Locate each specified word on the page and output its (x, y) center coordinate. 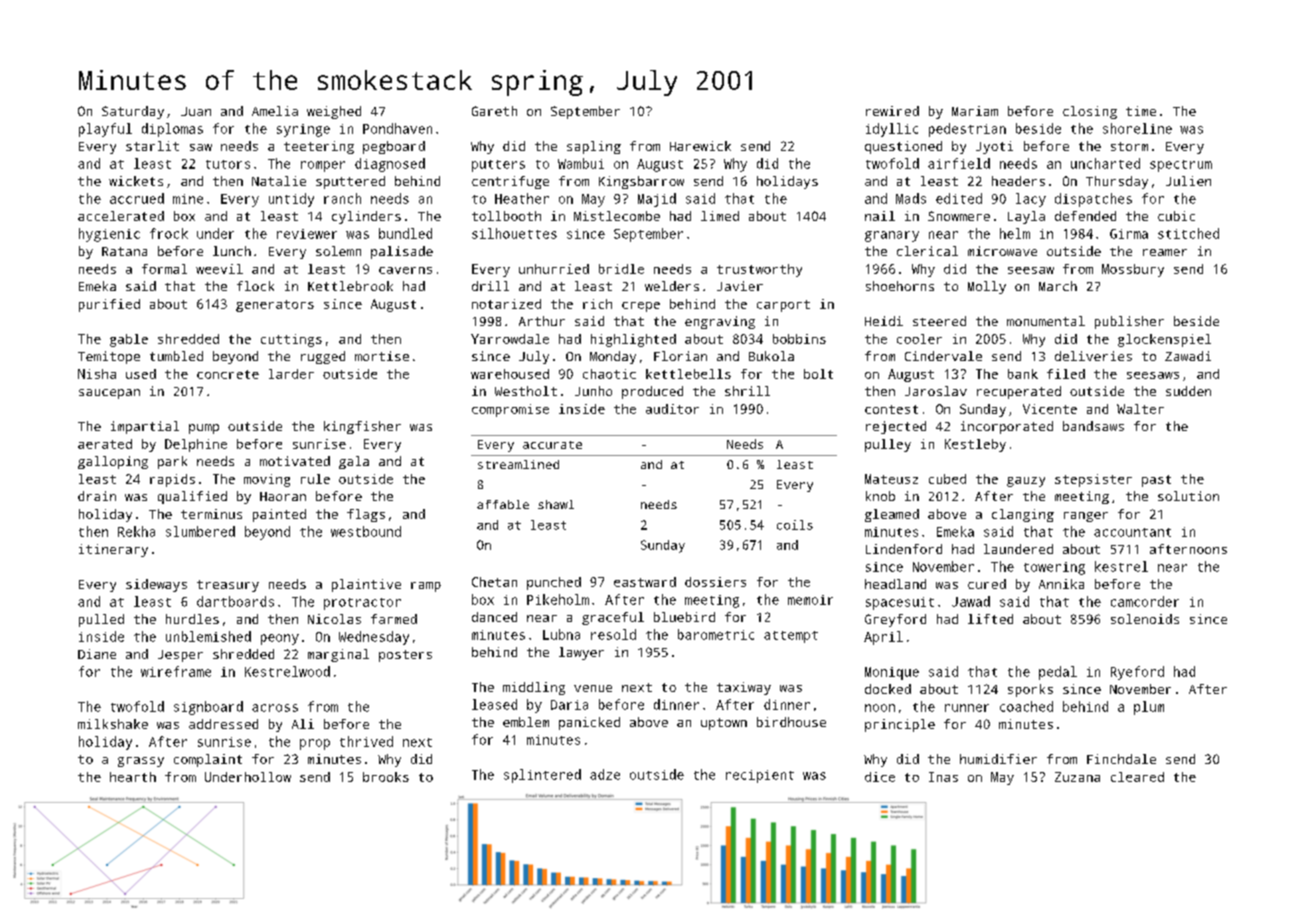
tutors (228, 164)
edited (959, 198)
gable (129, 340)
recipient (760, 776)
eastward (645, 582)
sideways (156, 585)
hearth (133, 777)
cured (987, 584)
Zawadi (1188, 356)
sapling (594, 147)
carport (783, 306)
